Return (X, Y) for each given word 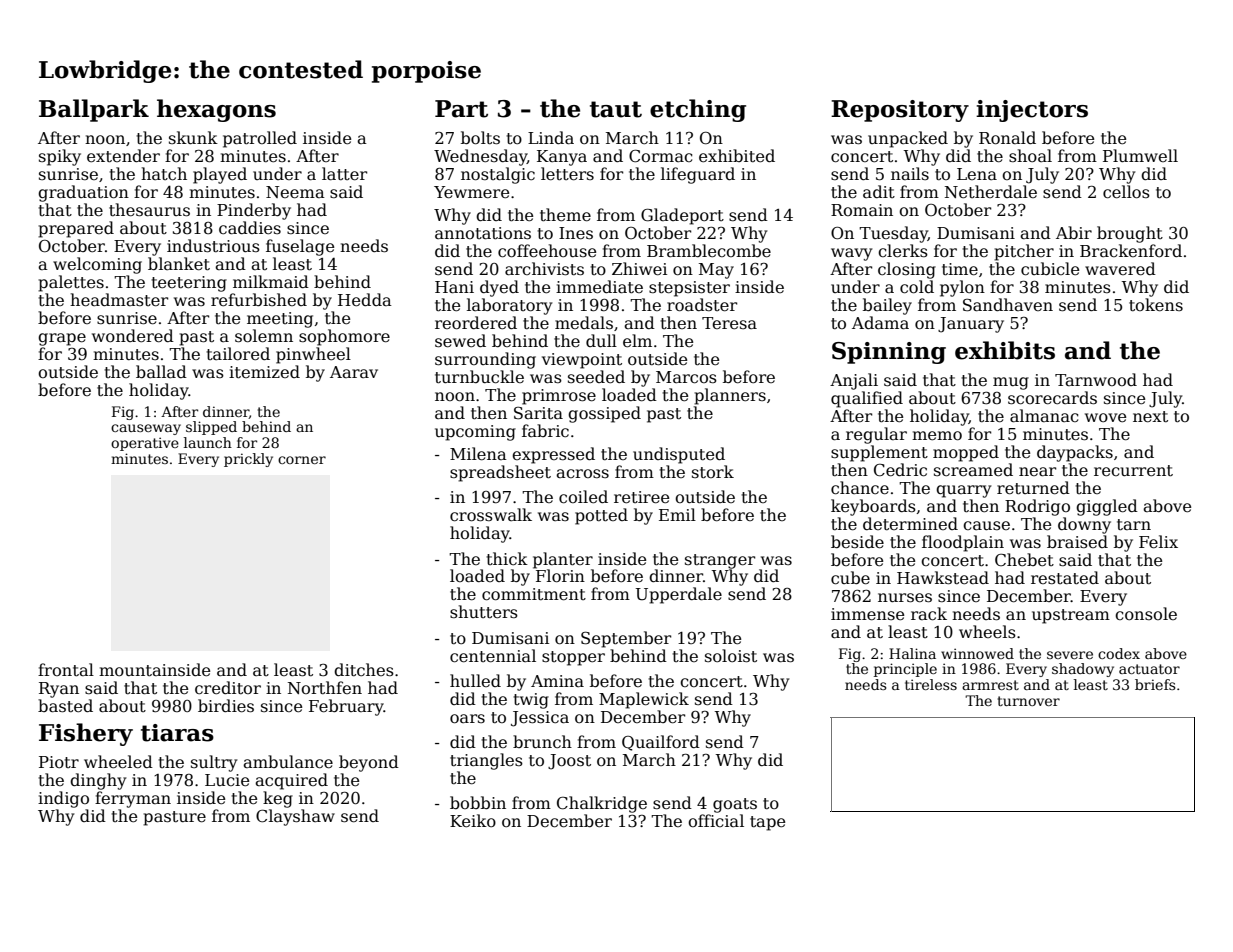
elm (637, 341)
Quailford (661, 743)
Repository (900, 111)
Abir (1074, 232)
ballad (161, 371)
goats (735, 805)
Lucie (227, 780)
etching (698, 110)
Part (461, 109)
